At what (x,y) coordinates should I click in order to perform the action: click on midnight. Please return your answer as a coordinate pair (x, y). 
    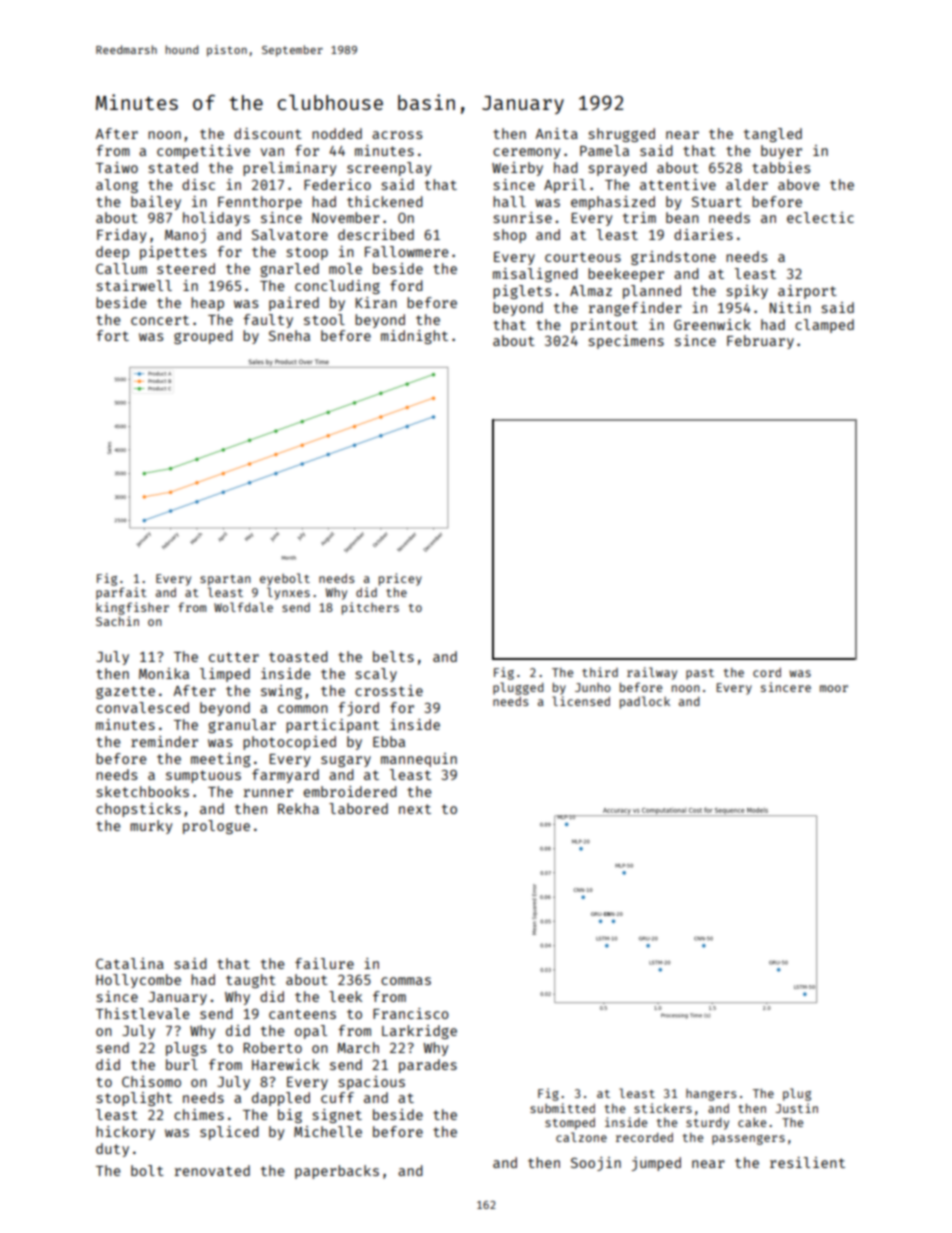
    Looking at the image, I should click on (414, 337).
